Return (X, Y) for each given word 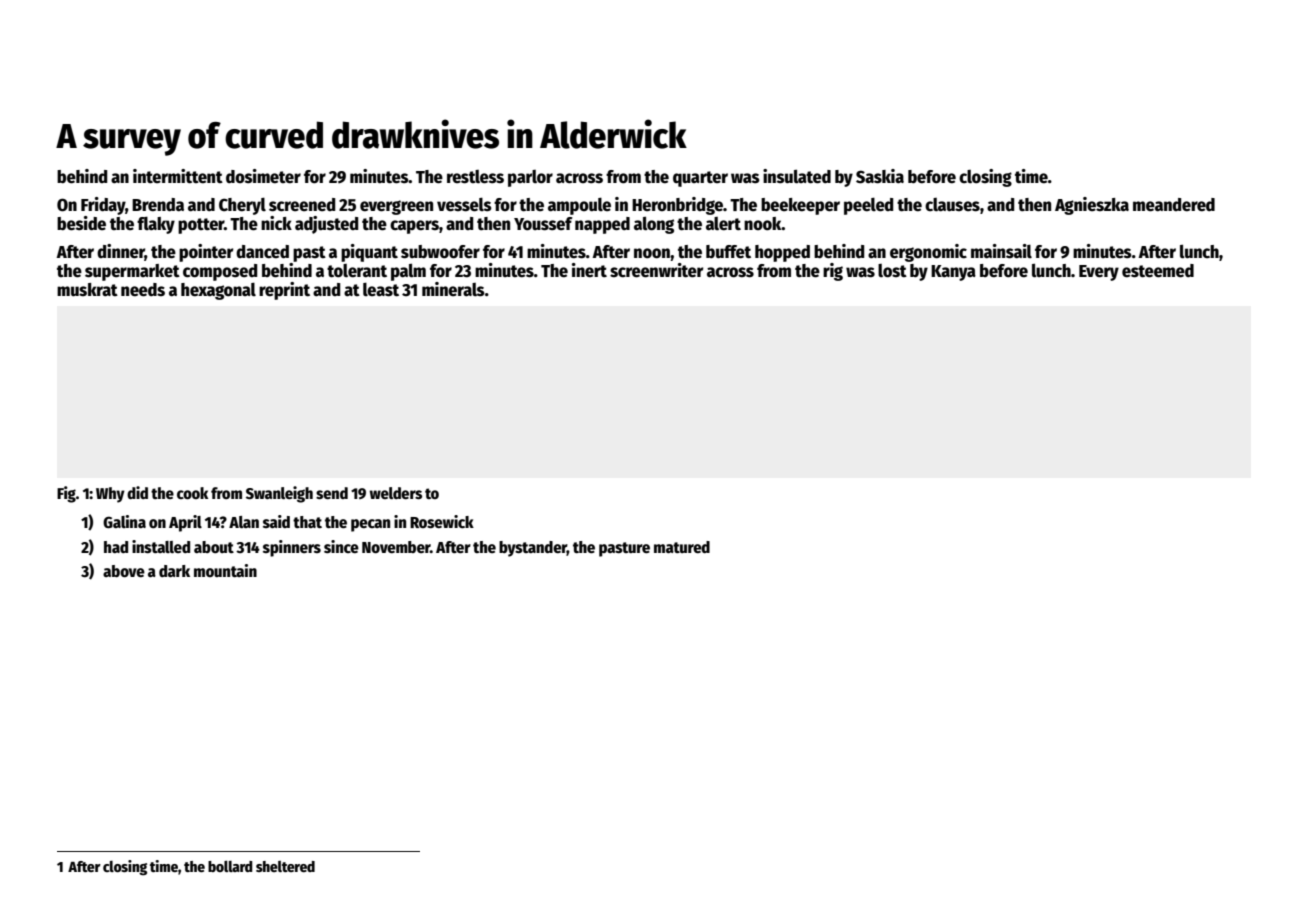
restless (475, 177)
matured (682, 547)
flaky (156, 225)
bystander (533, 549)
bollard (230, 866)
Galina (124, 522)
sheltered (285, 866)
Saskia (880, 176)
